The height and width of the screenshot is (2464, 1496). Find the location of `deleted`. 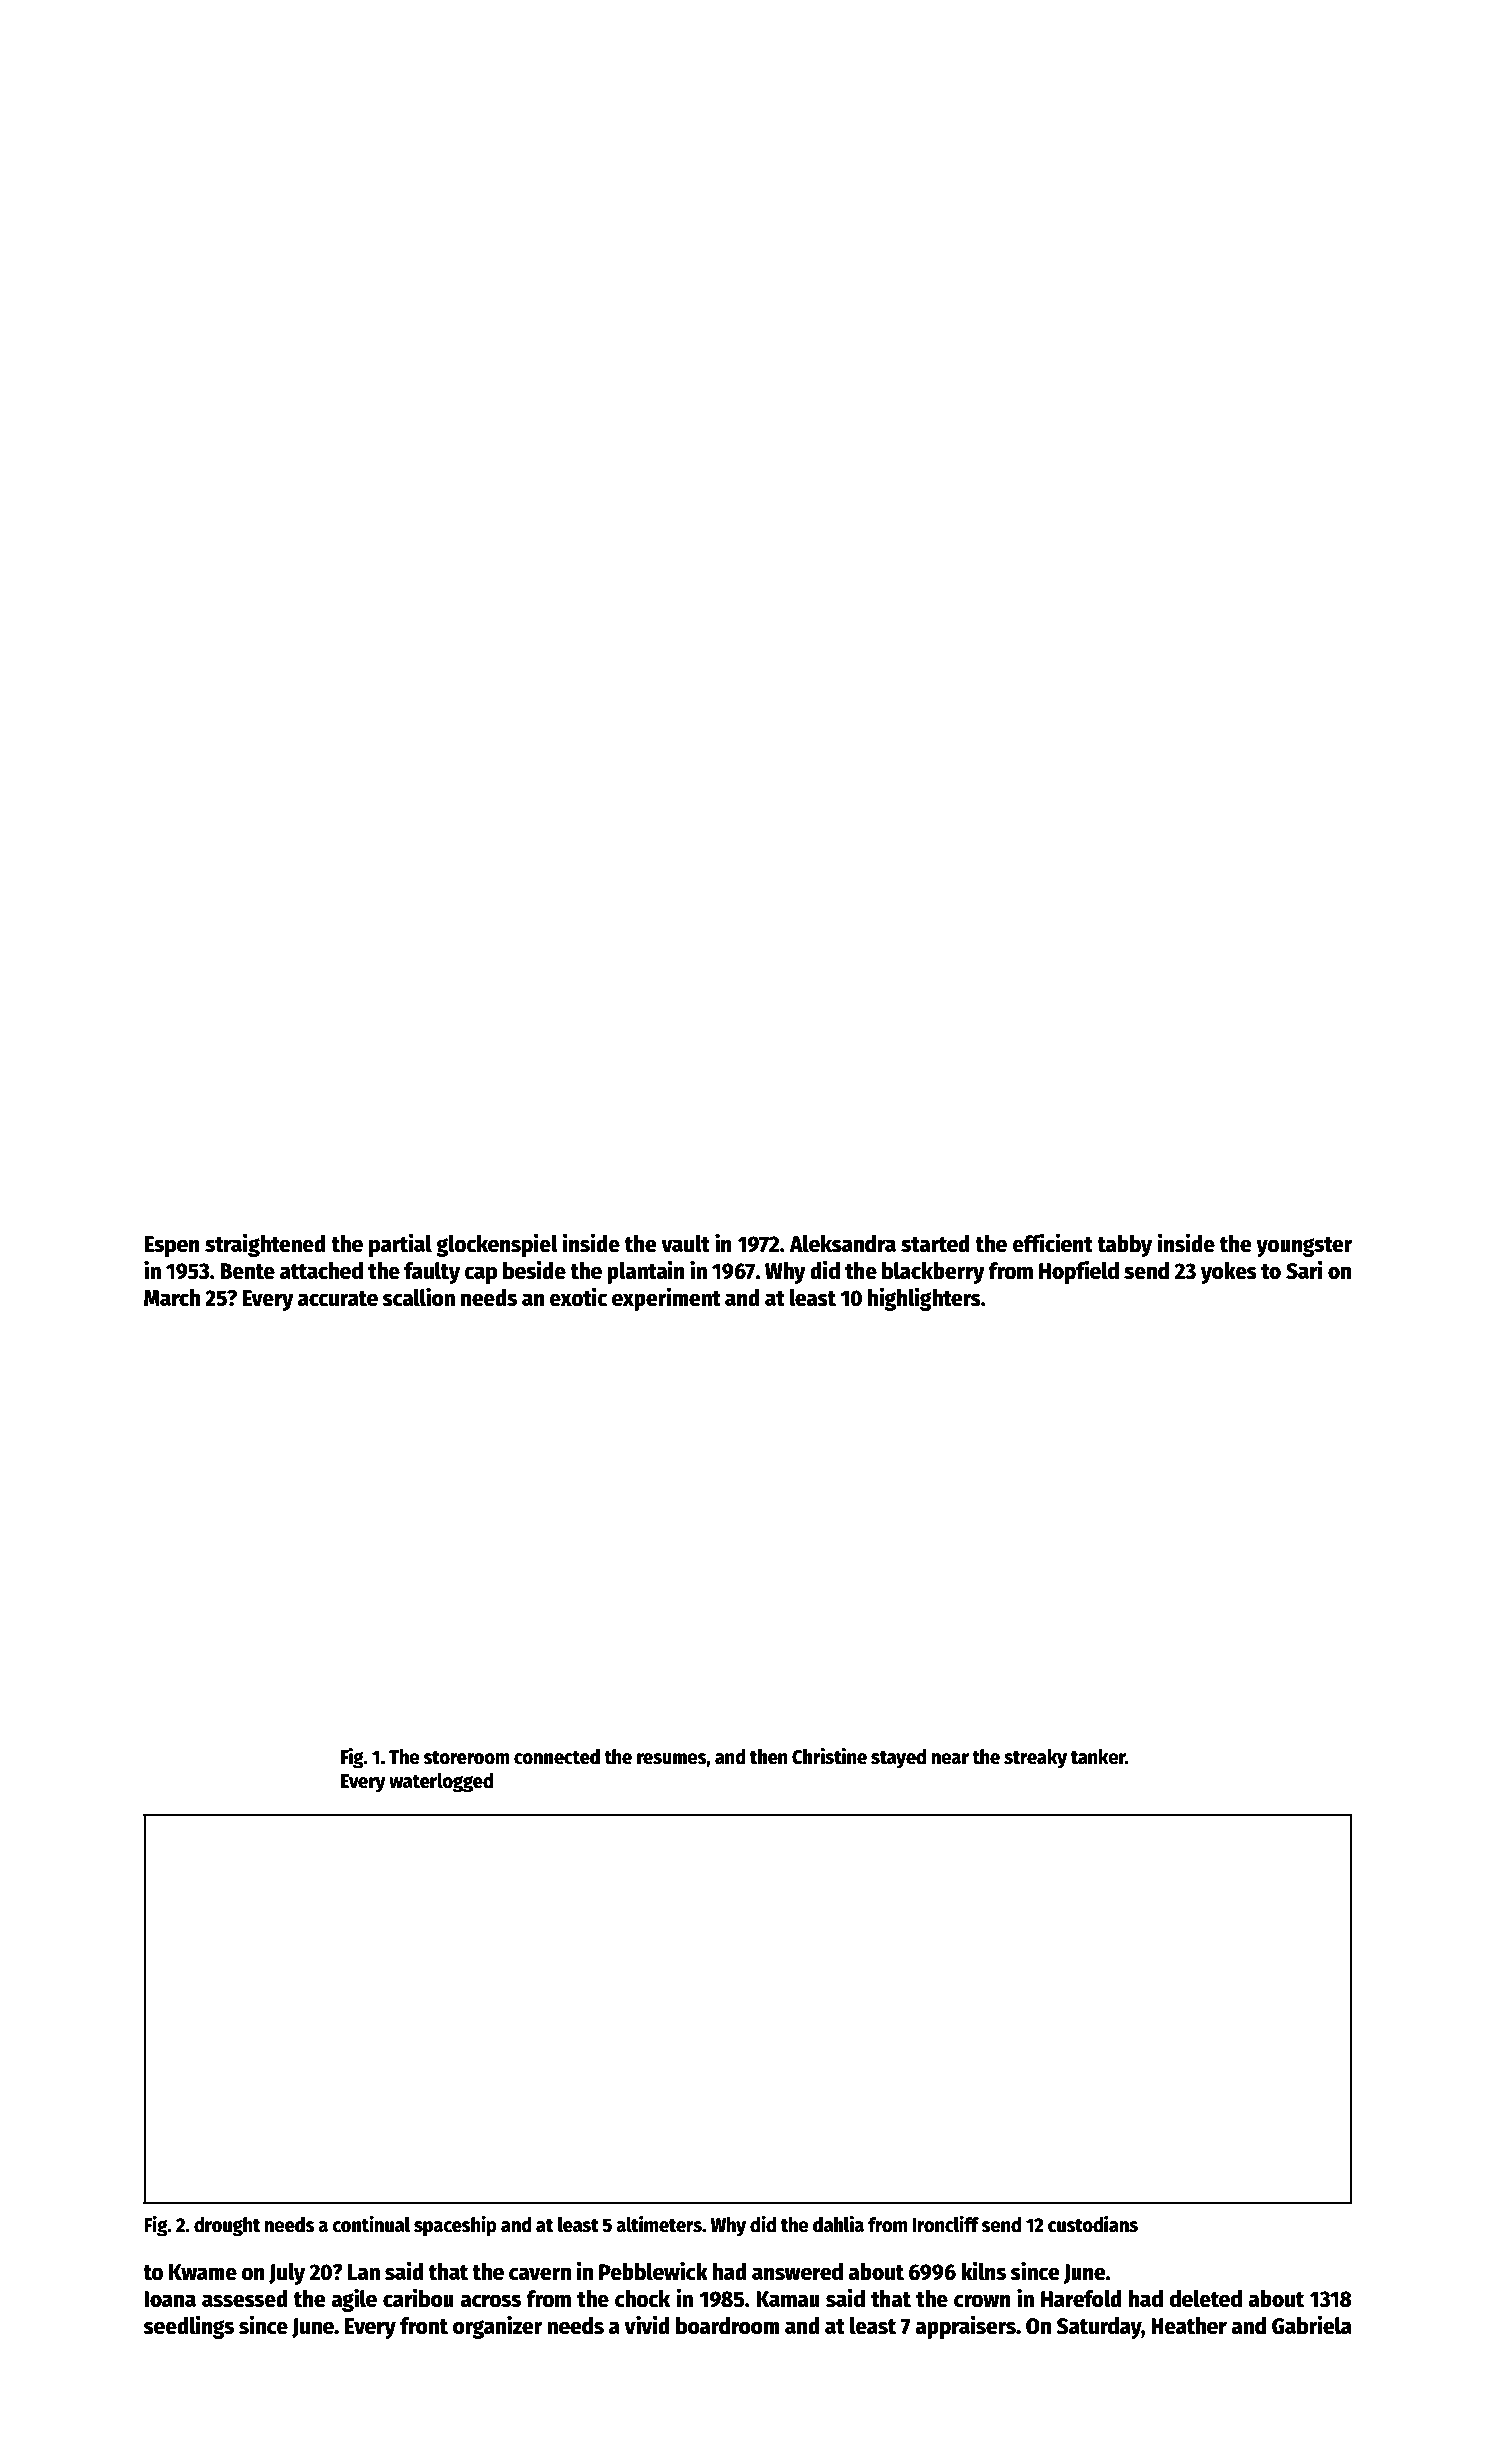

deleted is located at coordinates (1206, 2299).
